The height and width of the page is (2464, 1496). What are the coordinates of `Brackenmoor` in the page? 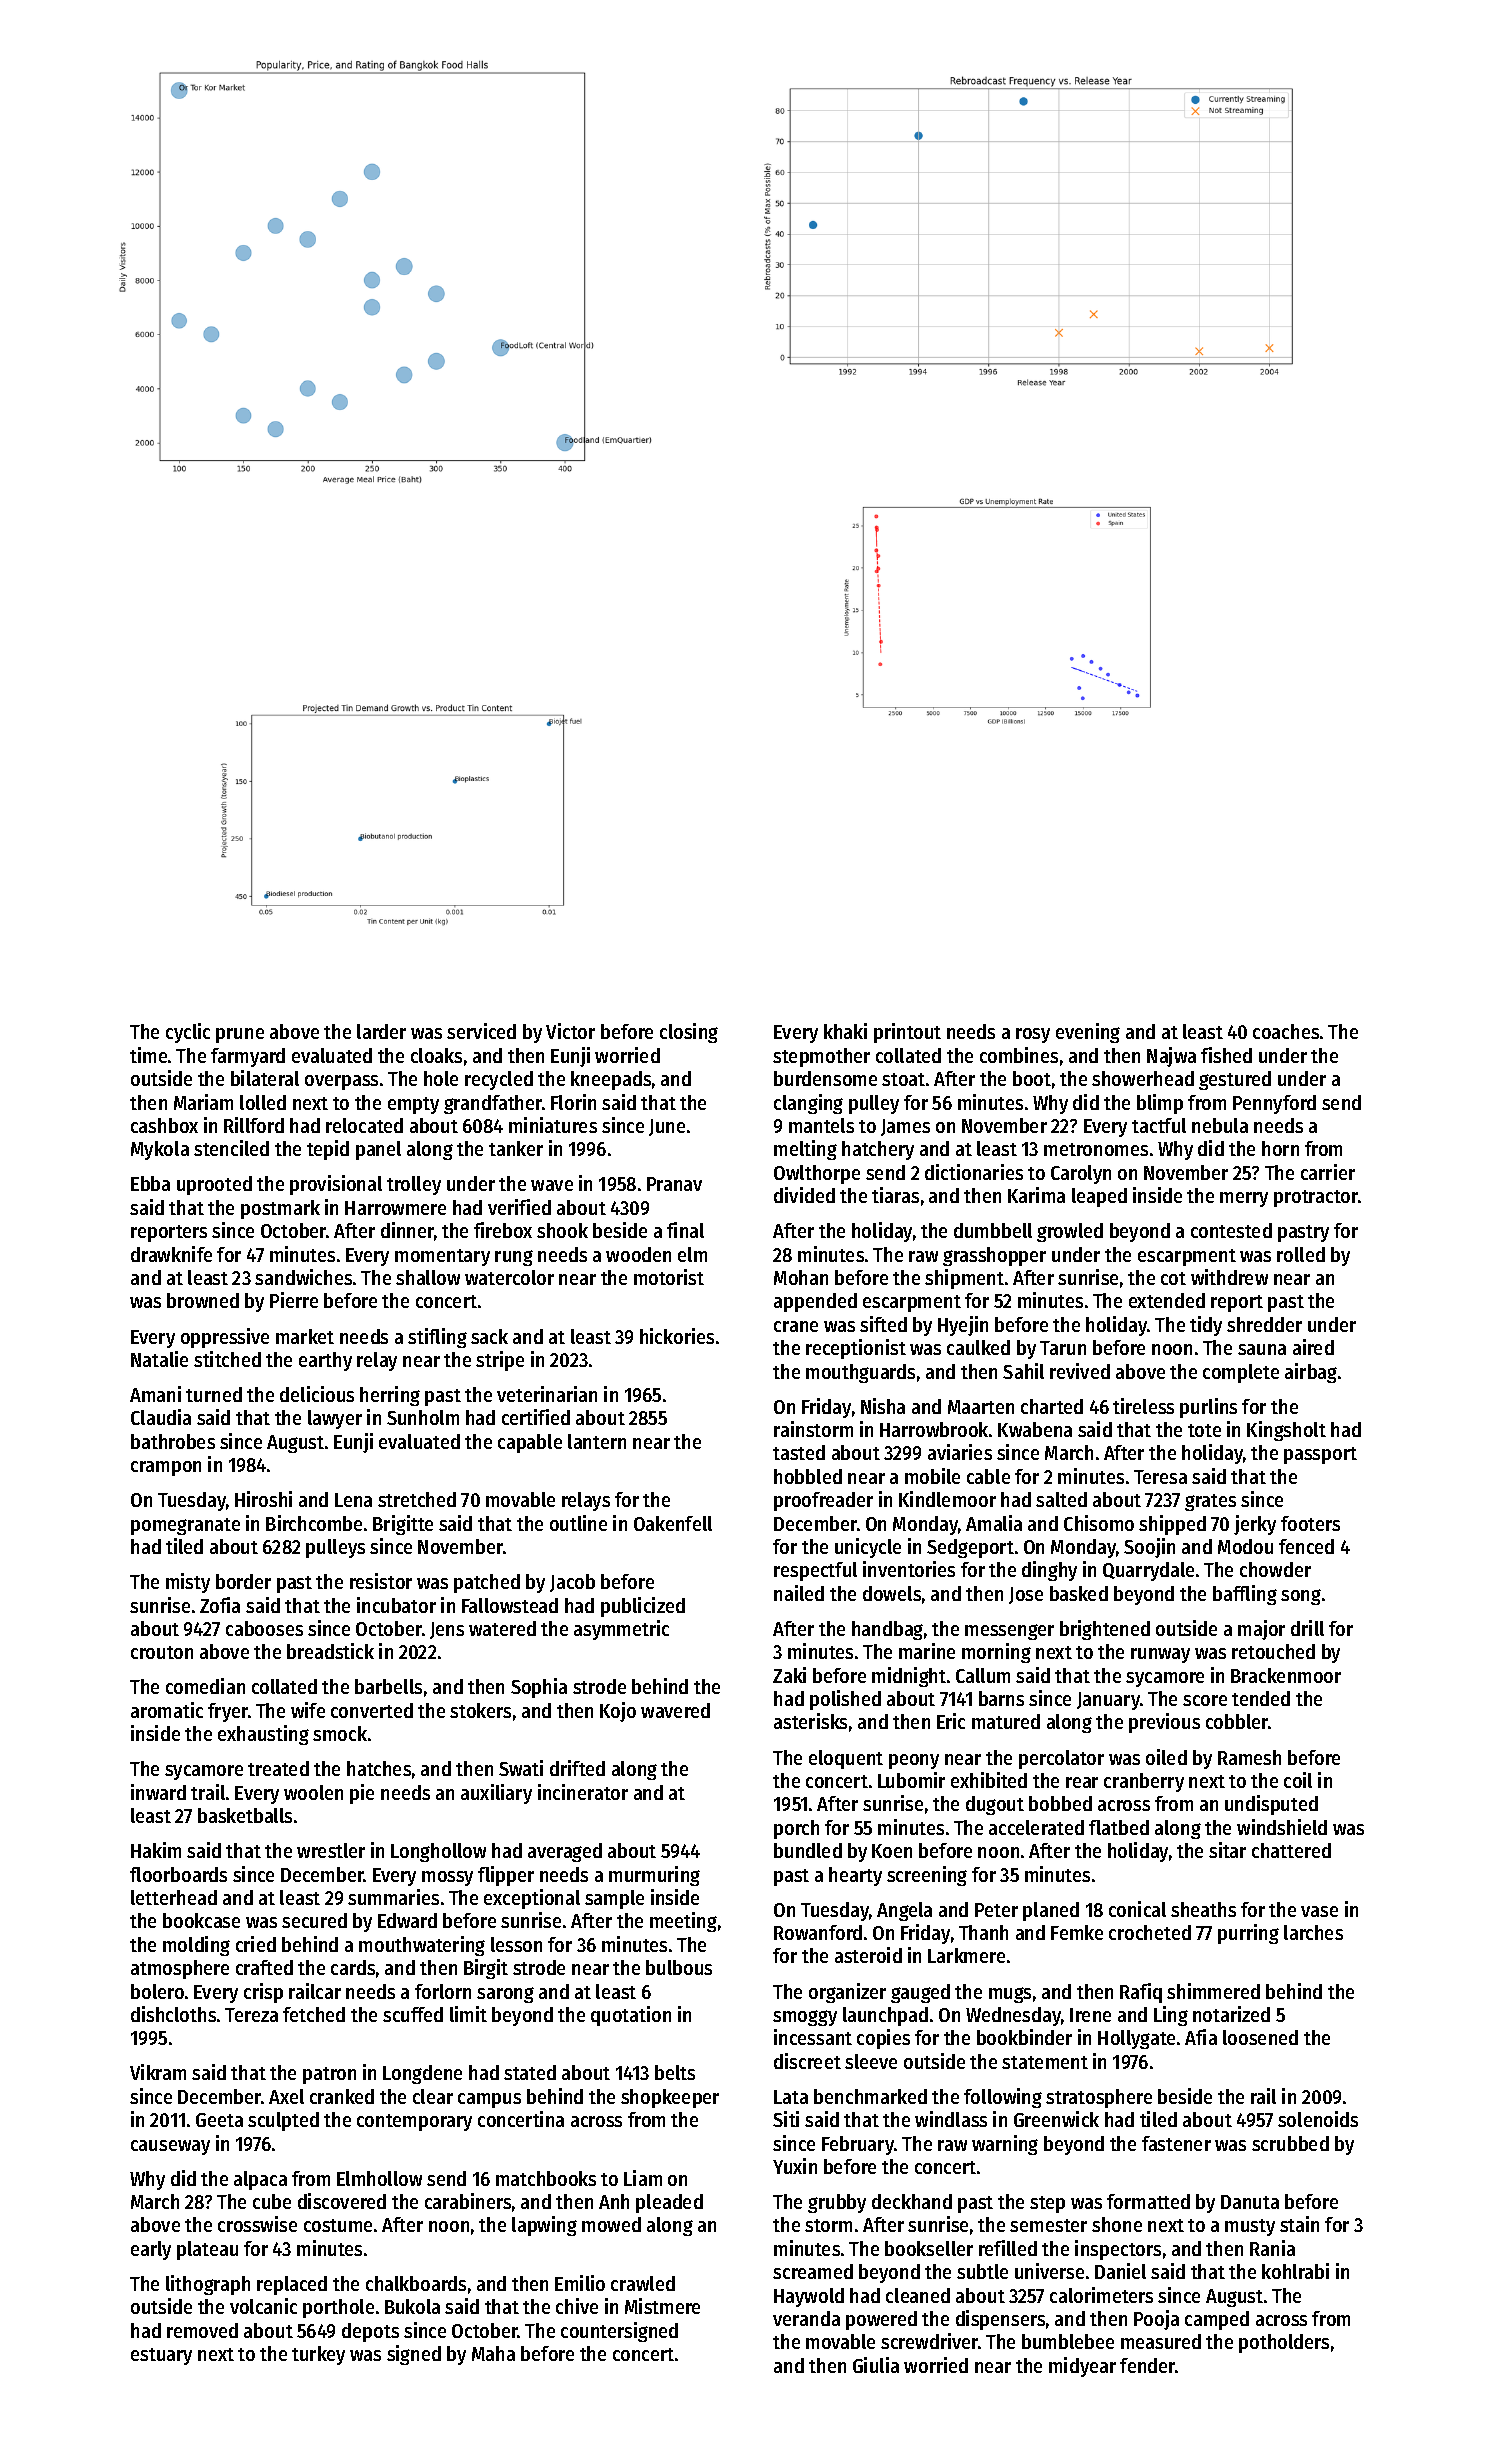 It's located at (1286, 1675).
